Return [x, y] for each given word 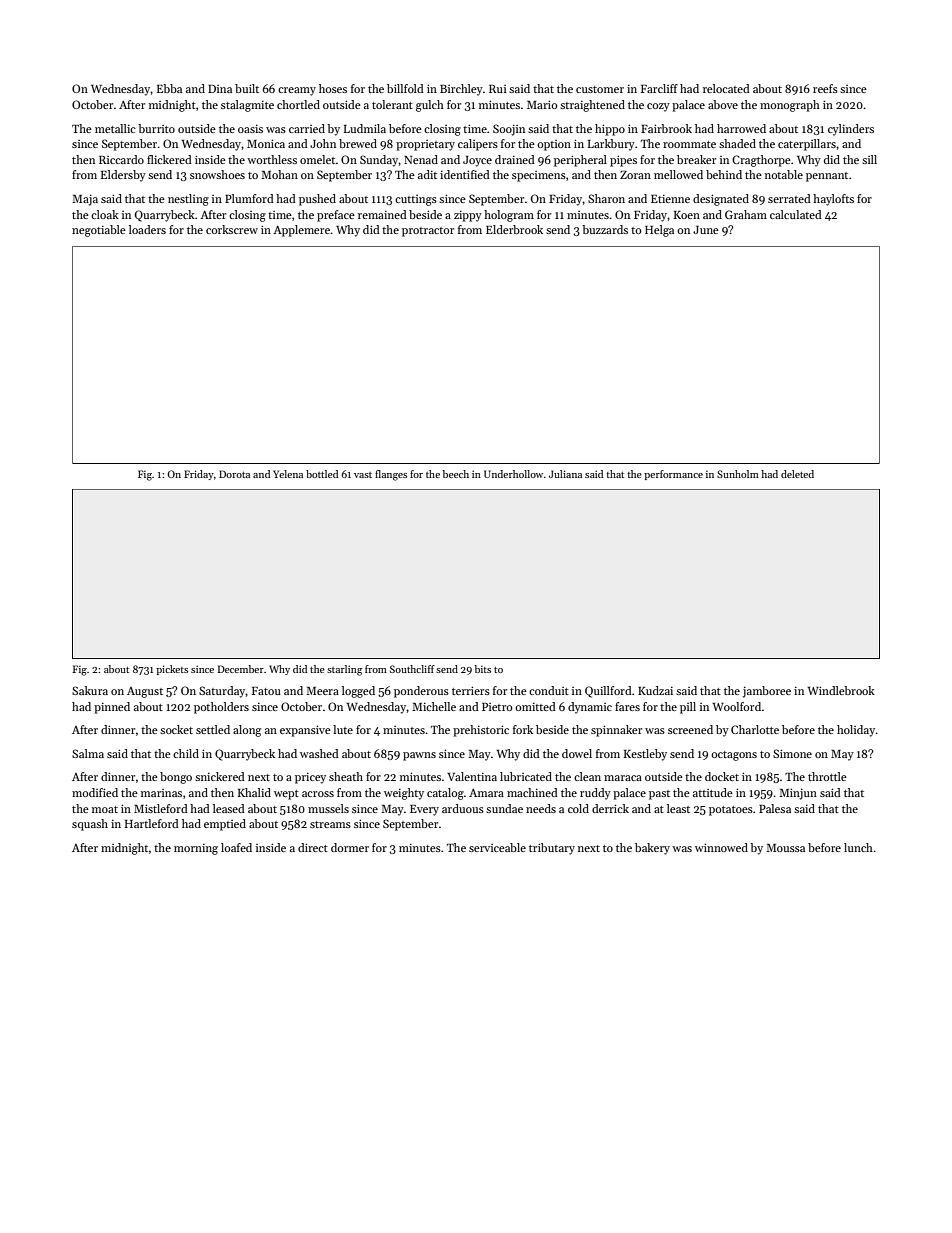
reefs [825, 88]
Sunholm [738, 474]
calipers [478, 145]
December [241, 669]
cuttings [416, 200]
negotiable [99, 231]
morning [196, 849]
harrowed [741, 128]
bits [483, 669]
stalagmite [247, 106]
